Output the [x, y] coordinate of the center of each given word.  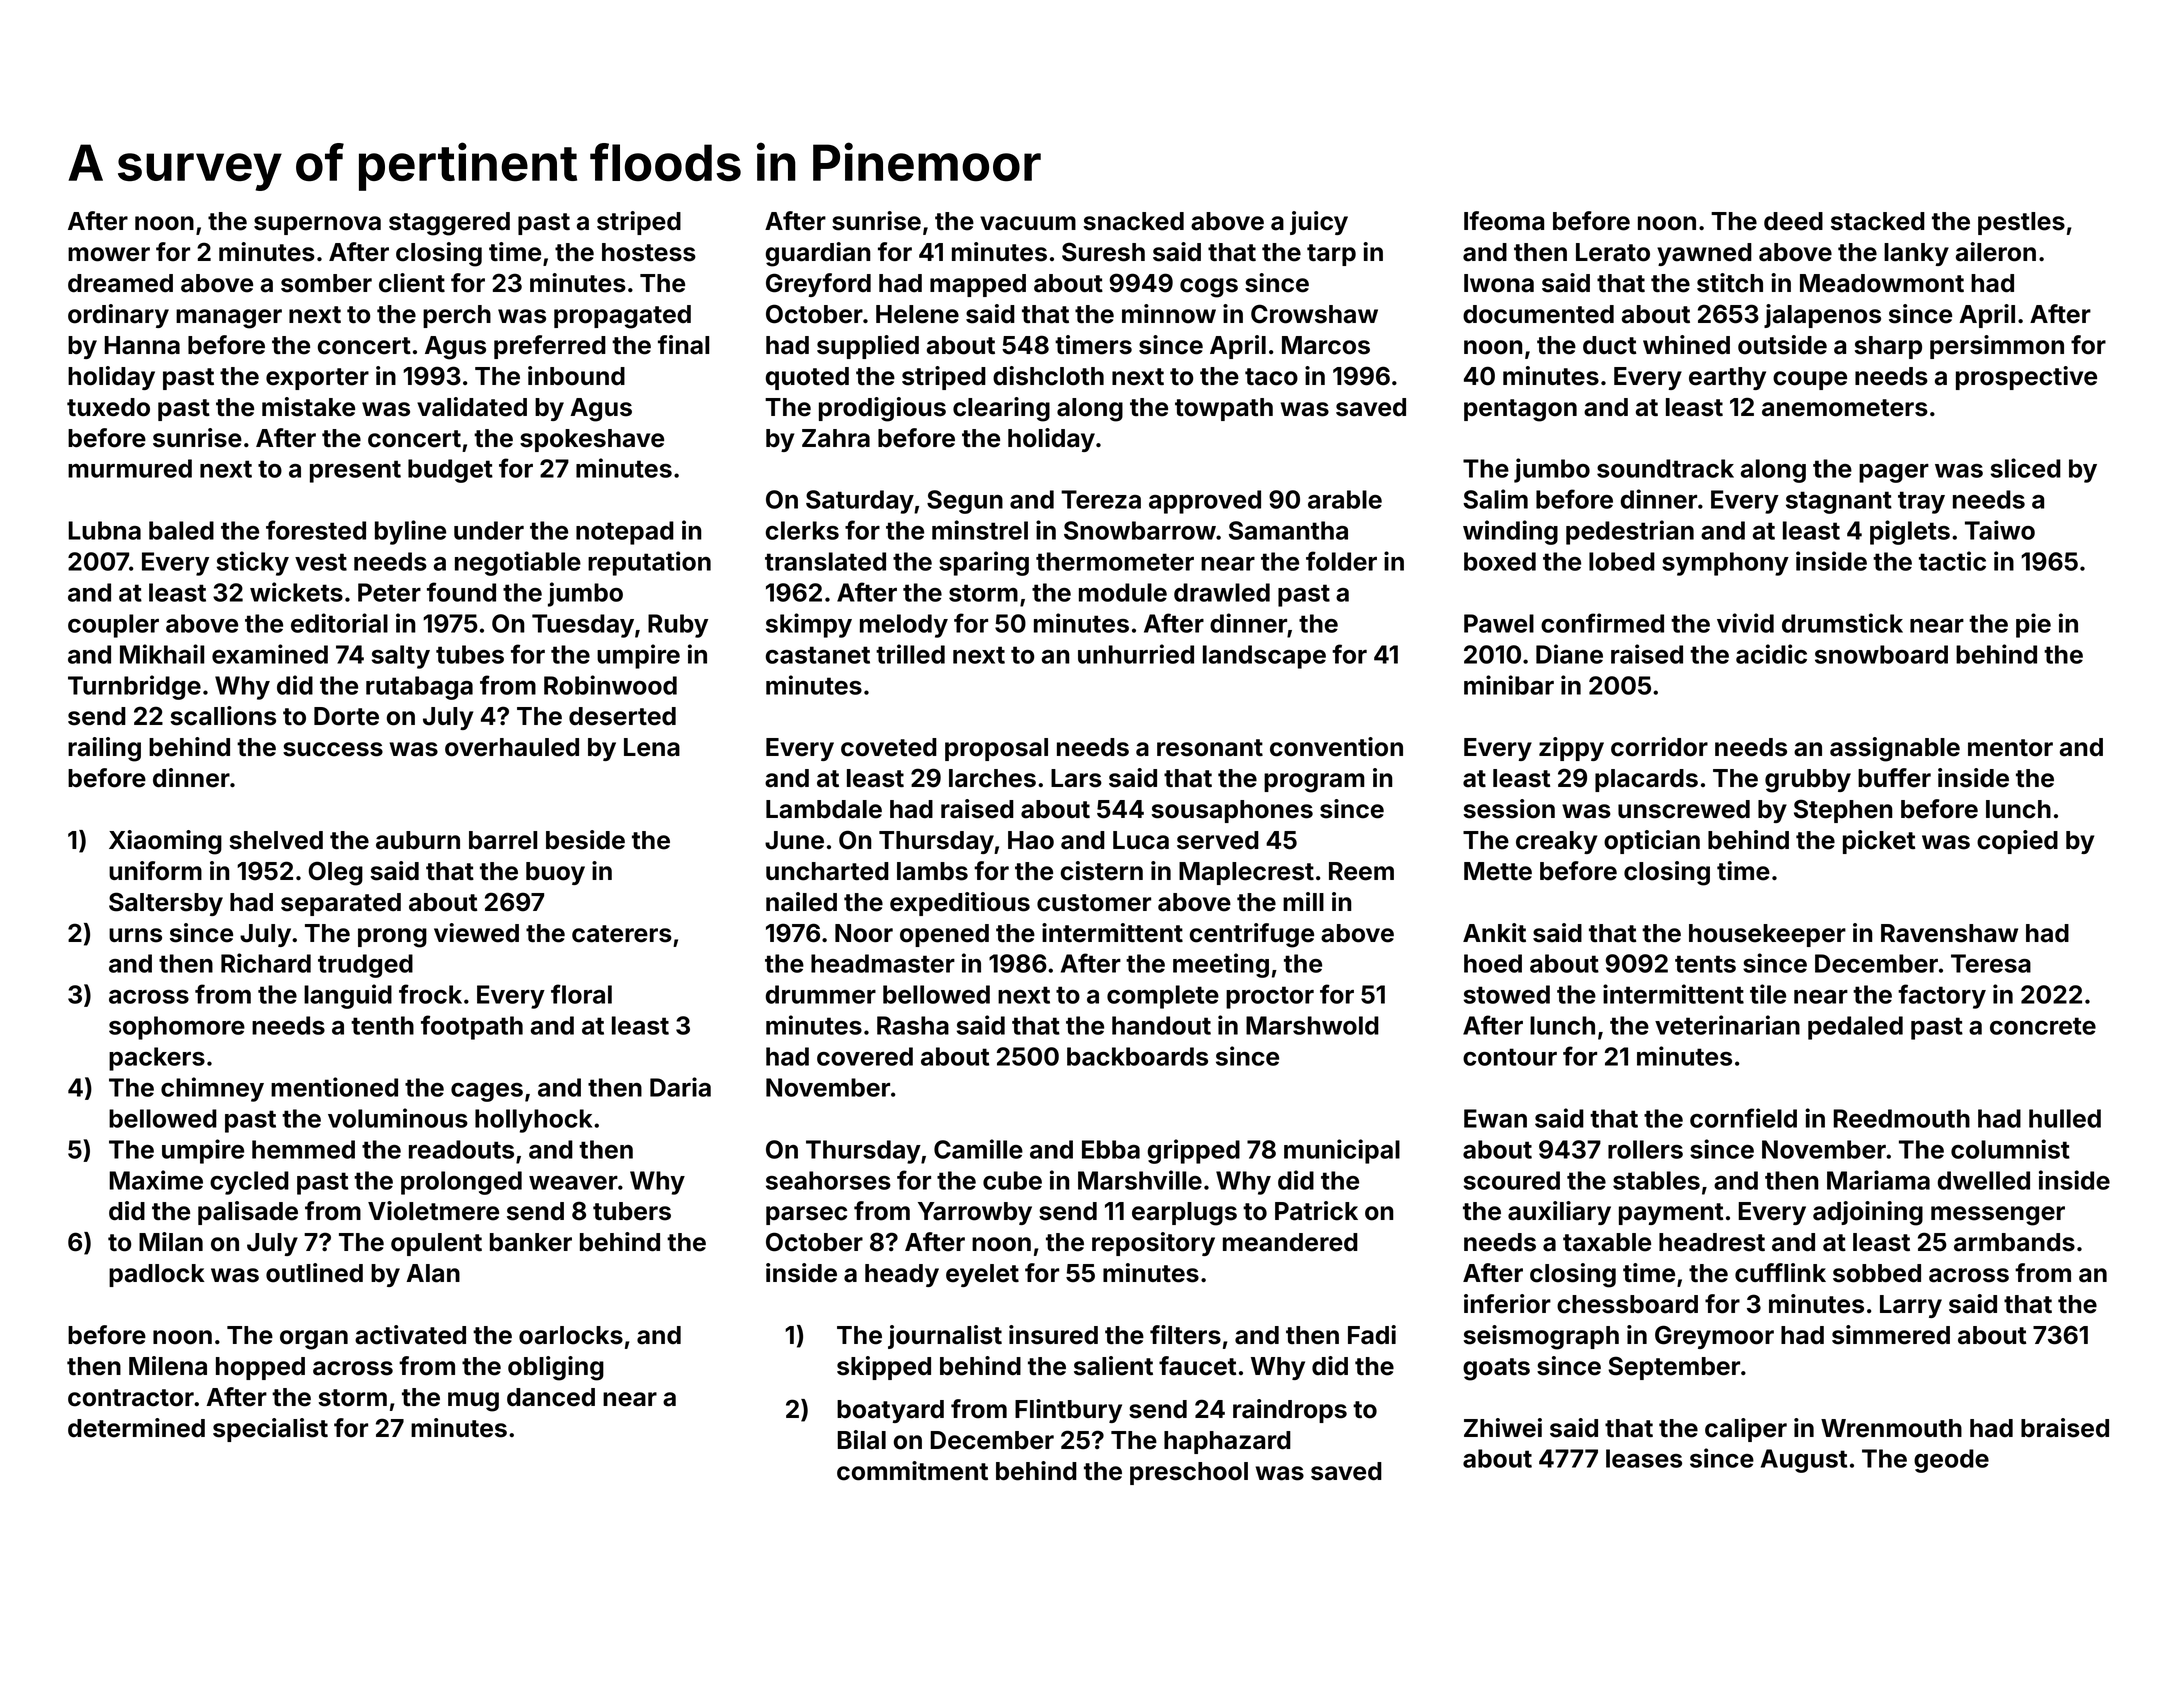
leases [1644, 1458]
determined [136, 1428]
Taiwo [2000, 530]
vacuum [1028, 223]
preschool [1189, 1473]
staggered [449, 224]
